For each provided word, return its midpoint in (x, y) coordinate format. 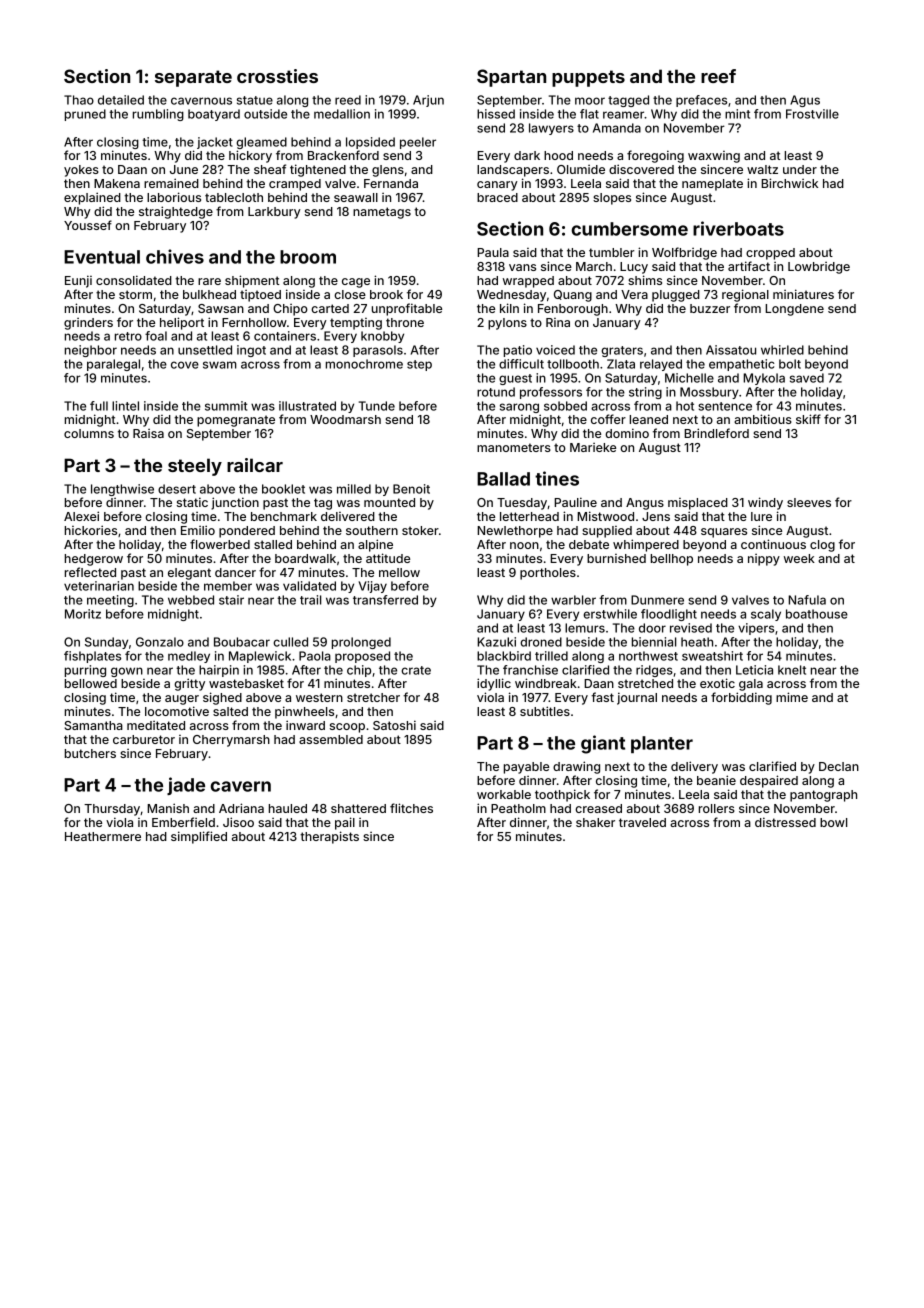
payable (526, 768)
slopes (612, 199)
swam (220, 365)
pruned (85, 115)
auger (182, 700)
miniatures (803, 294)
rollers (717, 808)
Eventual (102, 257)
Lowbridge (819, 268)
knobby (382, 337)
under (800, 169)
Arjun (428, 101)
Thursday (112, 810)
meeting (110, 601)
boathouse (817, 614)
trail (310, 600)
